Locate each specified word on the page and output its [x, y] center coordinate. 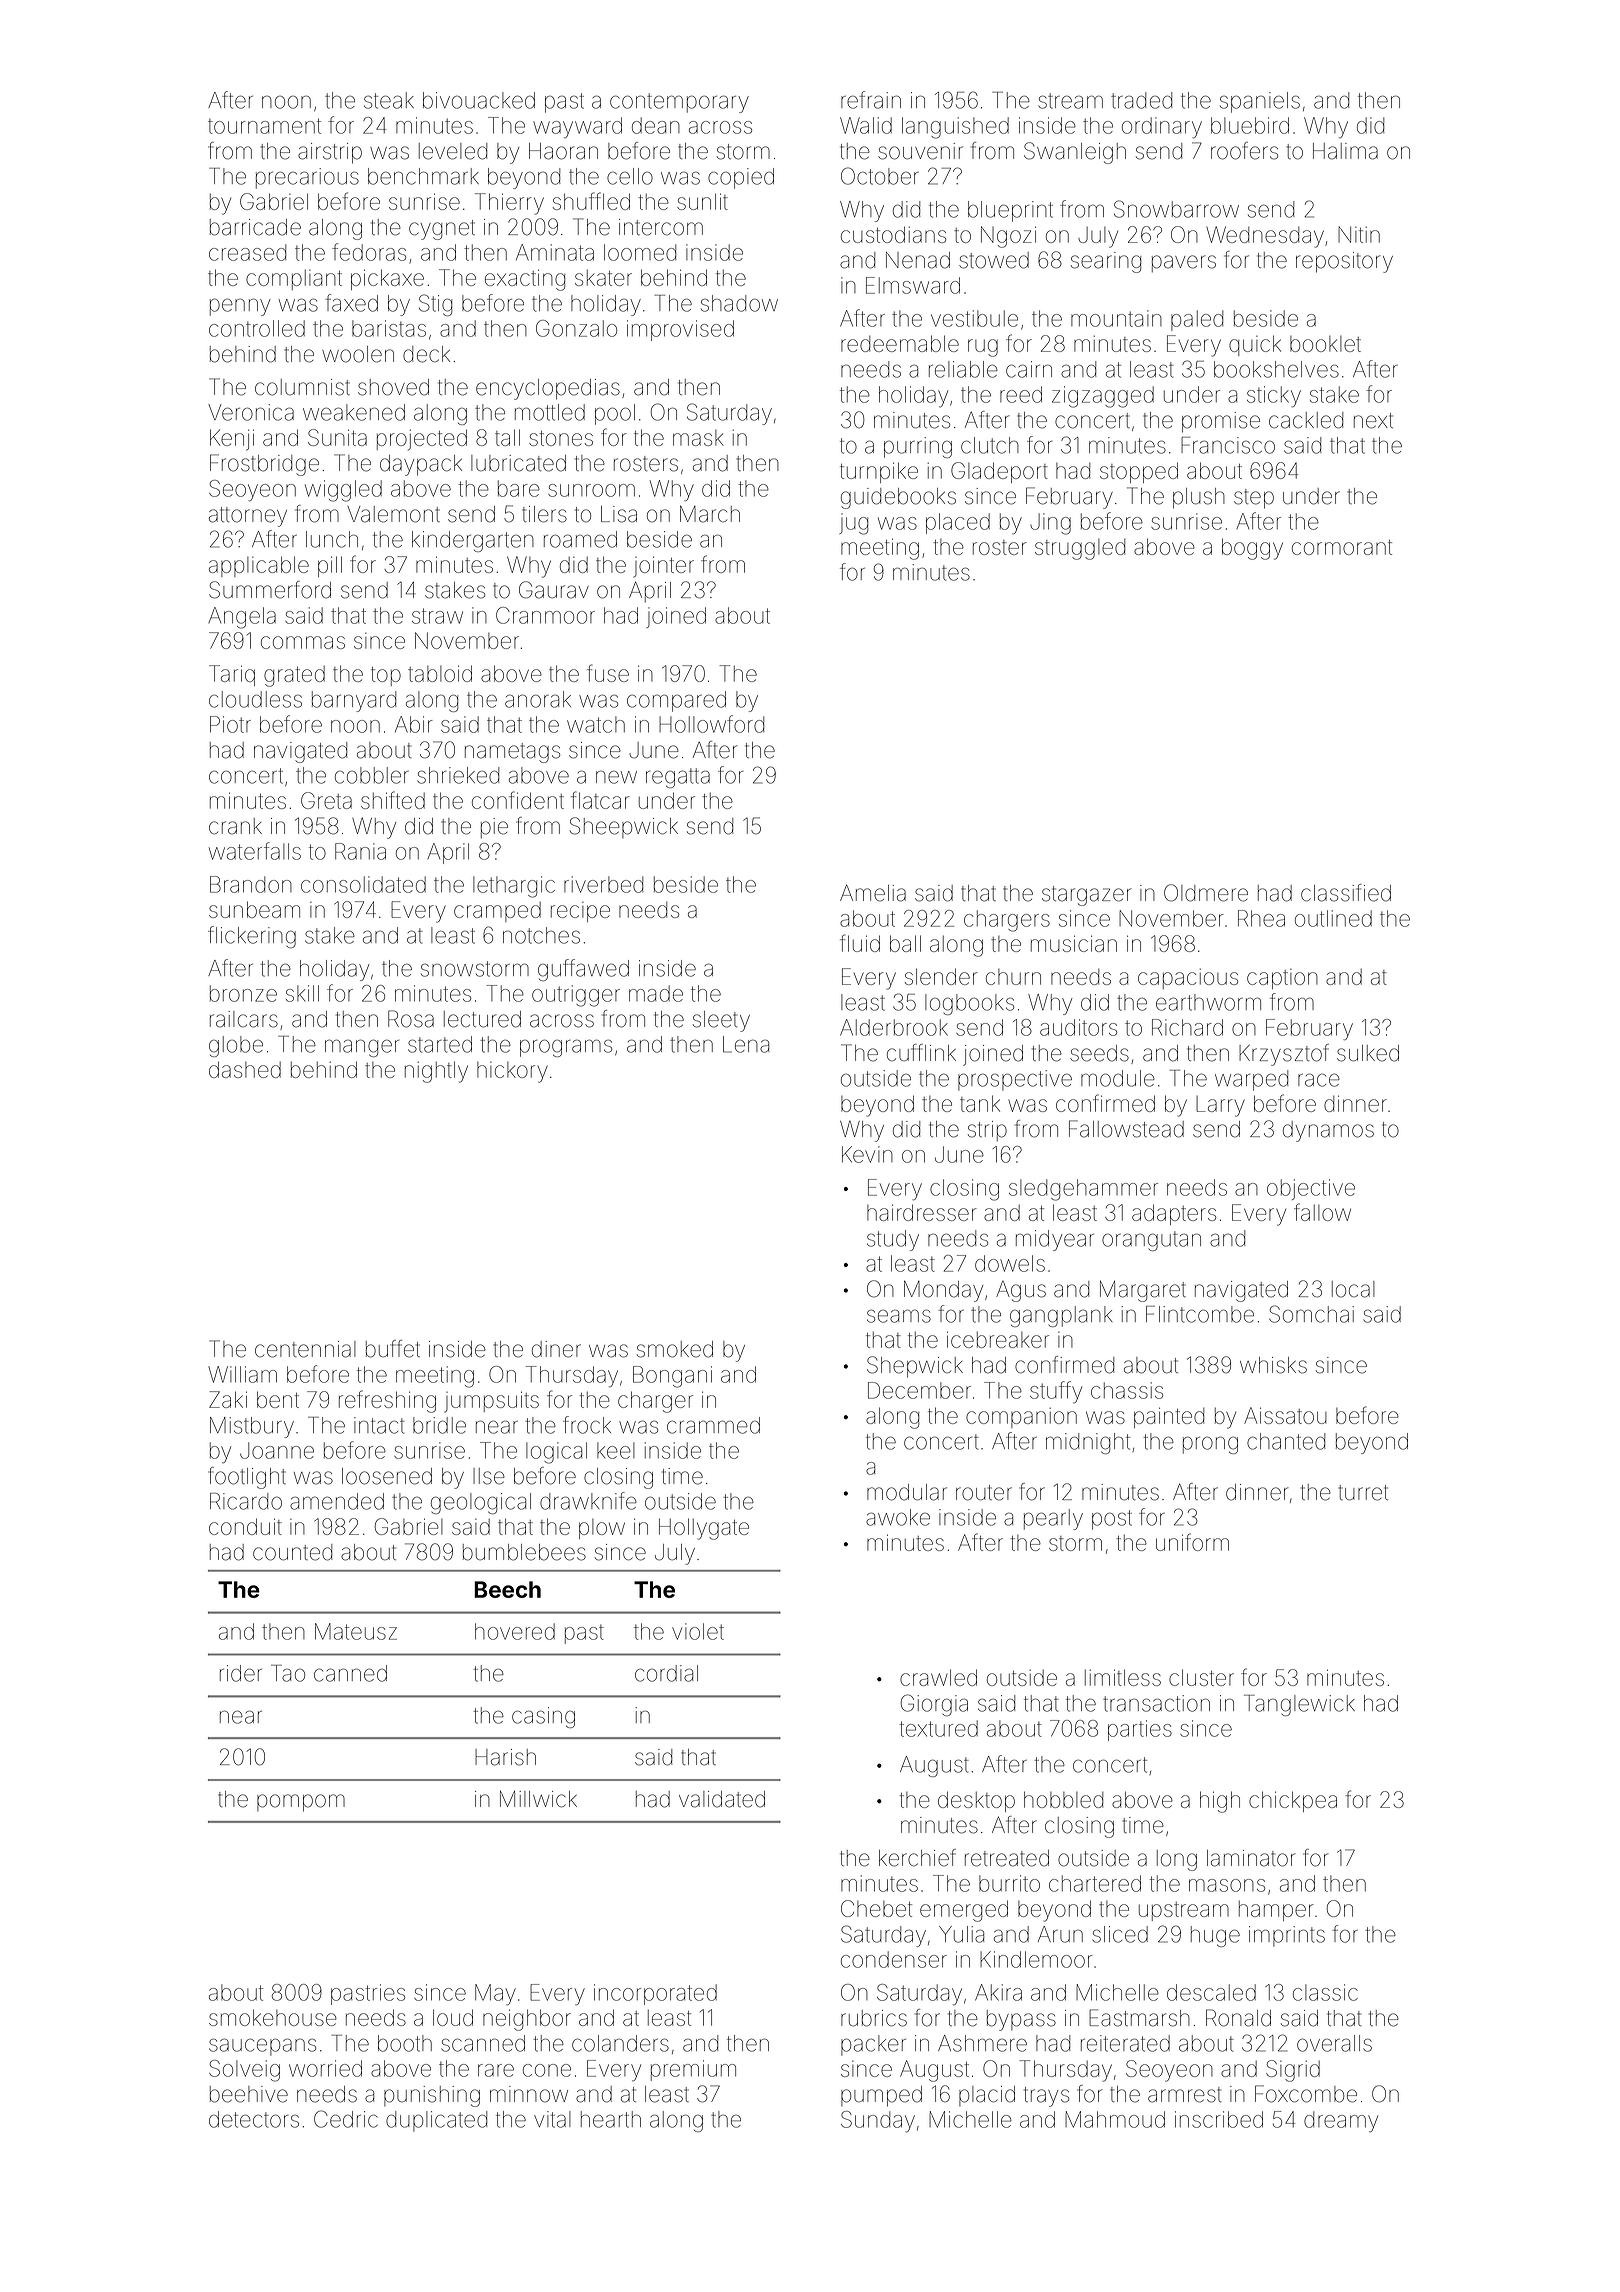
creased [247, 252]
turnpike [879, 472]
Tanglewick [1299, 1705]
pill [330, 566]
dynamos [1328, 1131]
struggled [1080, 549]
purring [918, 447]
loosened [387, 1476]
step [1254, 499]
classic [1325, 1992]
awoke [898, 1517]
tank [980, 1103]
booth [405, 2043]
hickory [512, 1072]
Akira [998, 1992]
